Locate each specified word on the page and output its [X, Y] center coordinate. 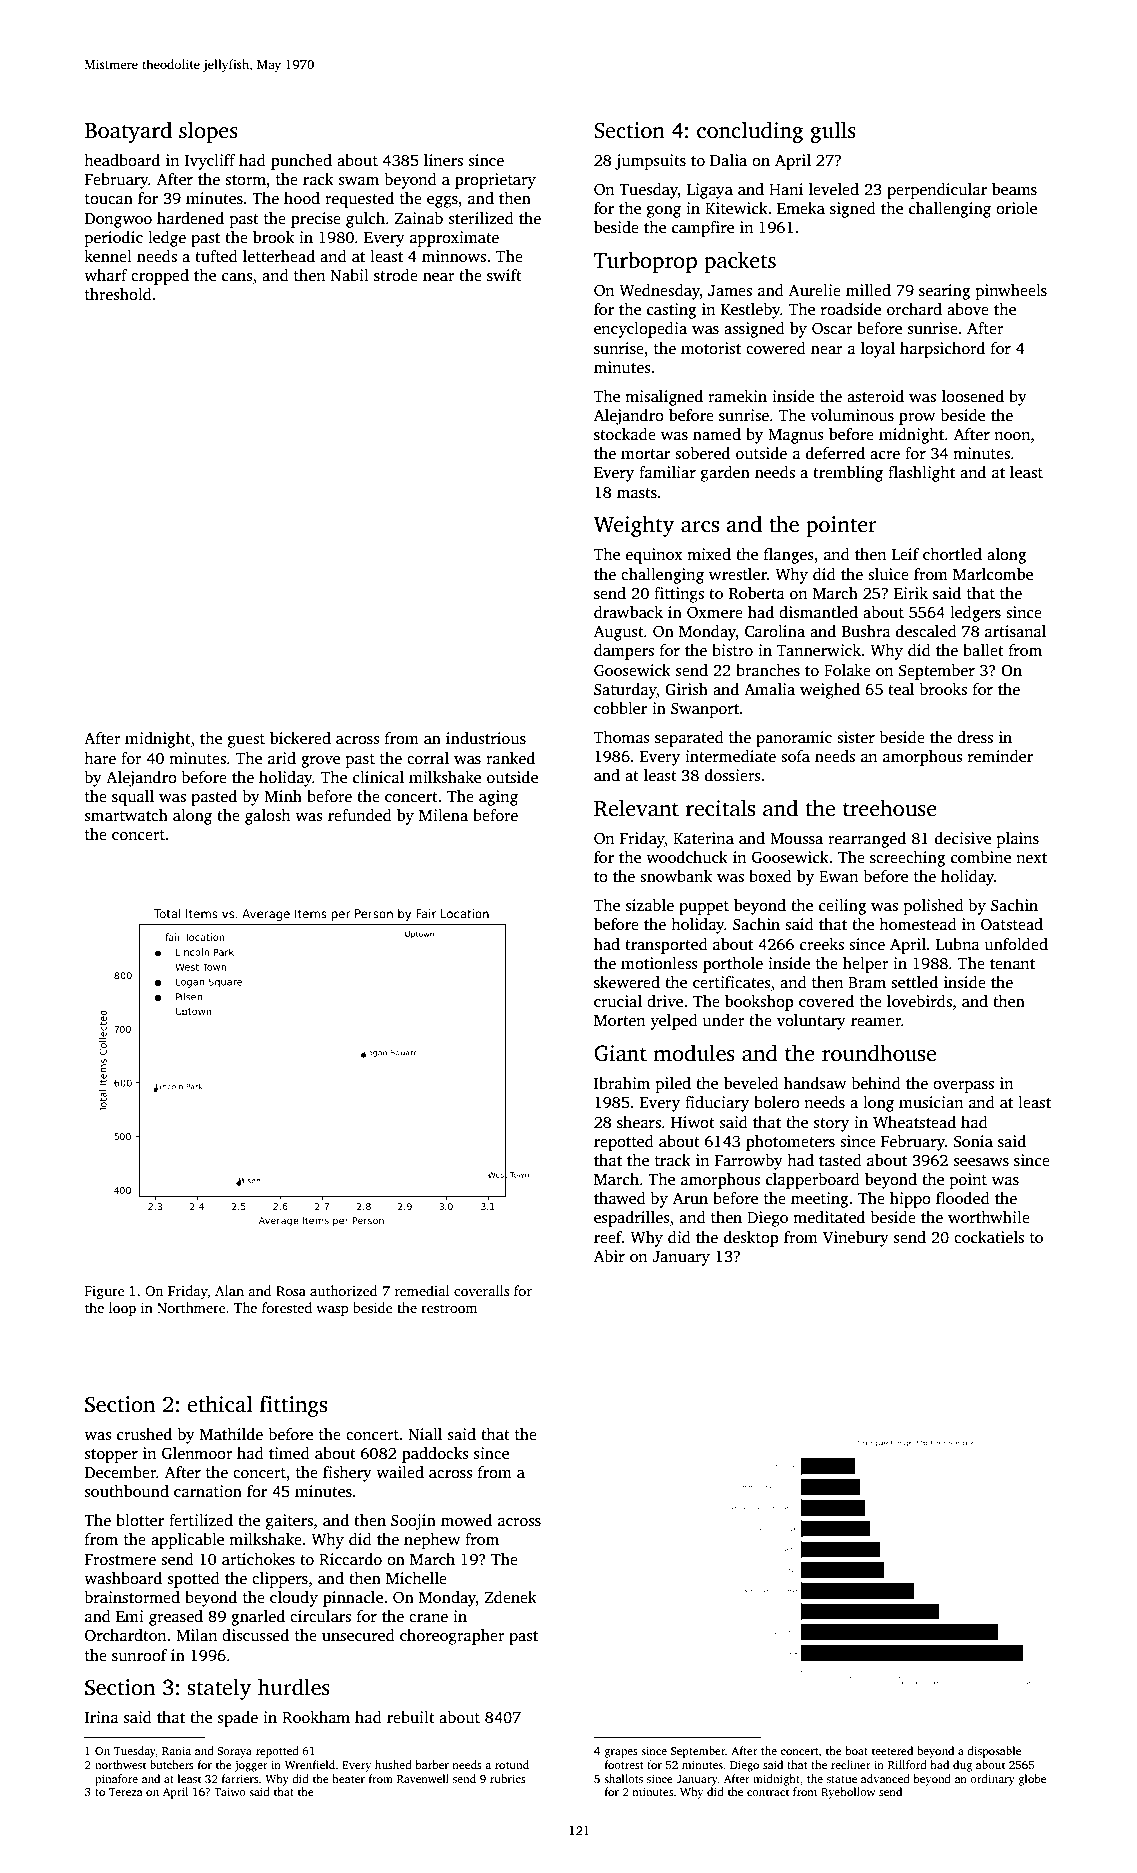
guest [246, 741]
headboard [122, 160]
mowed [466, 1520]
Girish [686, 689]
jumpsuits [650, 162]
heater [348, 1778]
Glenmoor [197, 1453]
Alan [229, 1290]
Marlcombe [993, 574]
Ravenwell [423, 1778]
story [831, 1125]
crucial [618, 1001]
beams [1014, 189]
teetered [892, 1750]
